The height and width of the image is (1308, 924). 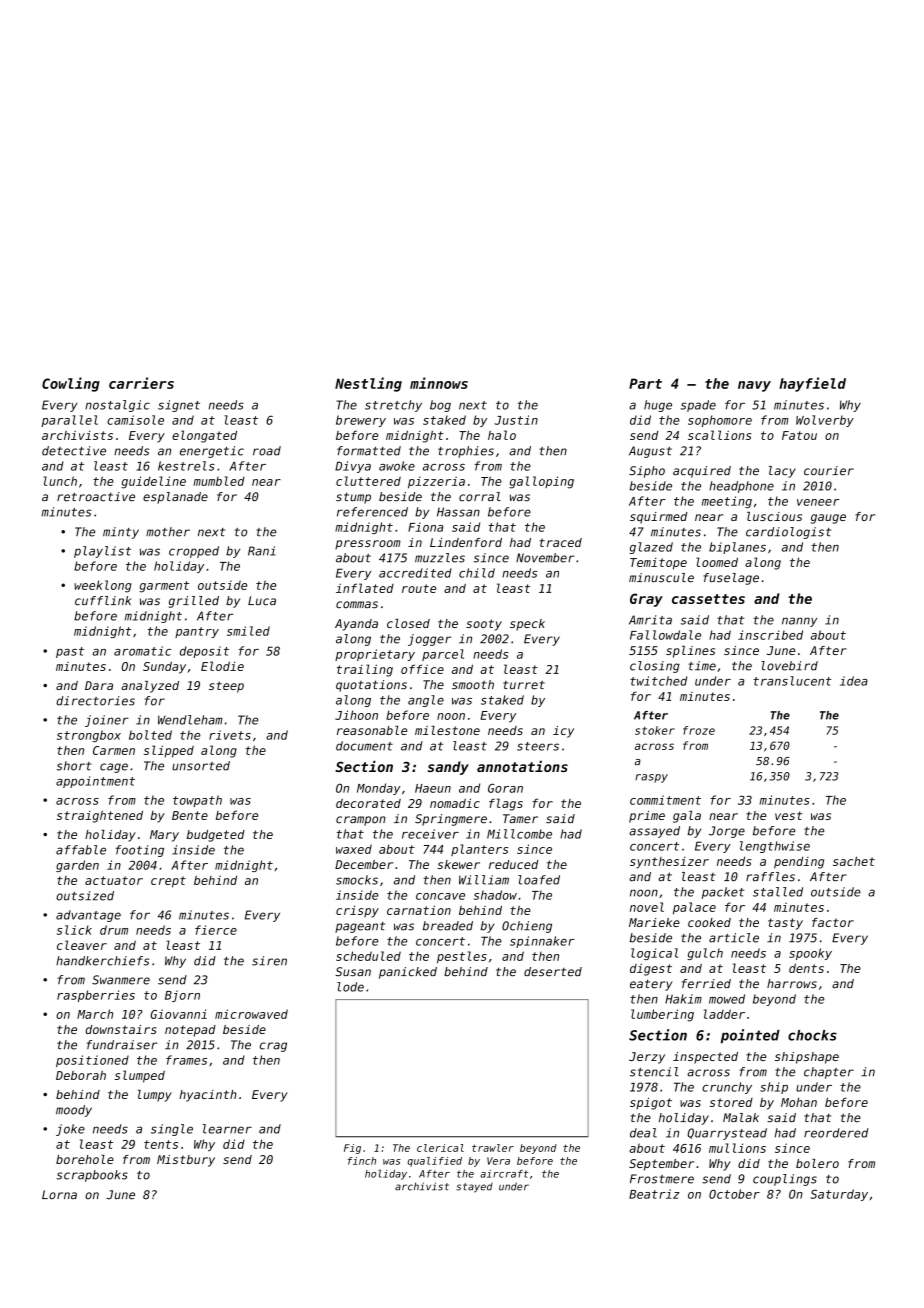 What do you see at coordinates (186, 1161) in the image?
I see `Mistbury` at bounding box center [186, 1161].
